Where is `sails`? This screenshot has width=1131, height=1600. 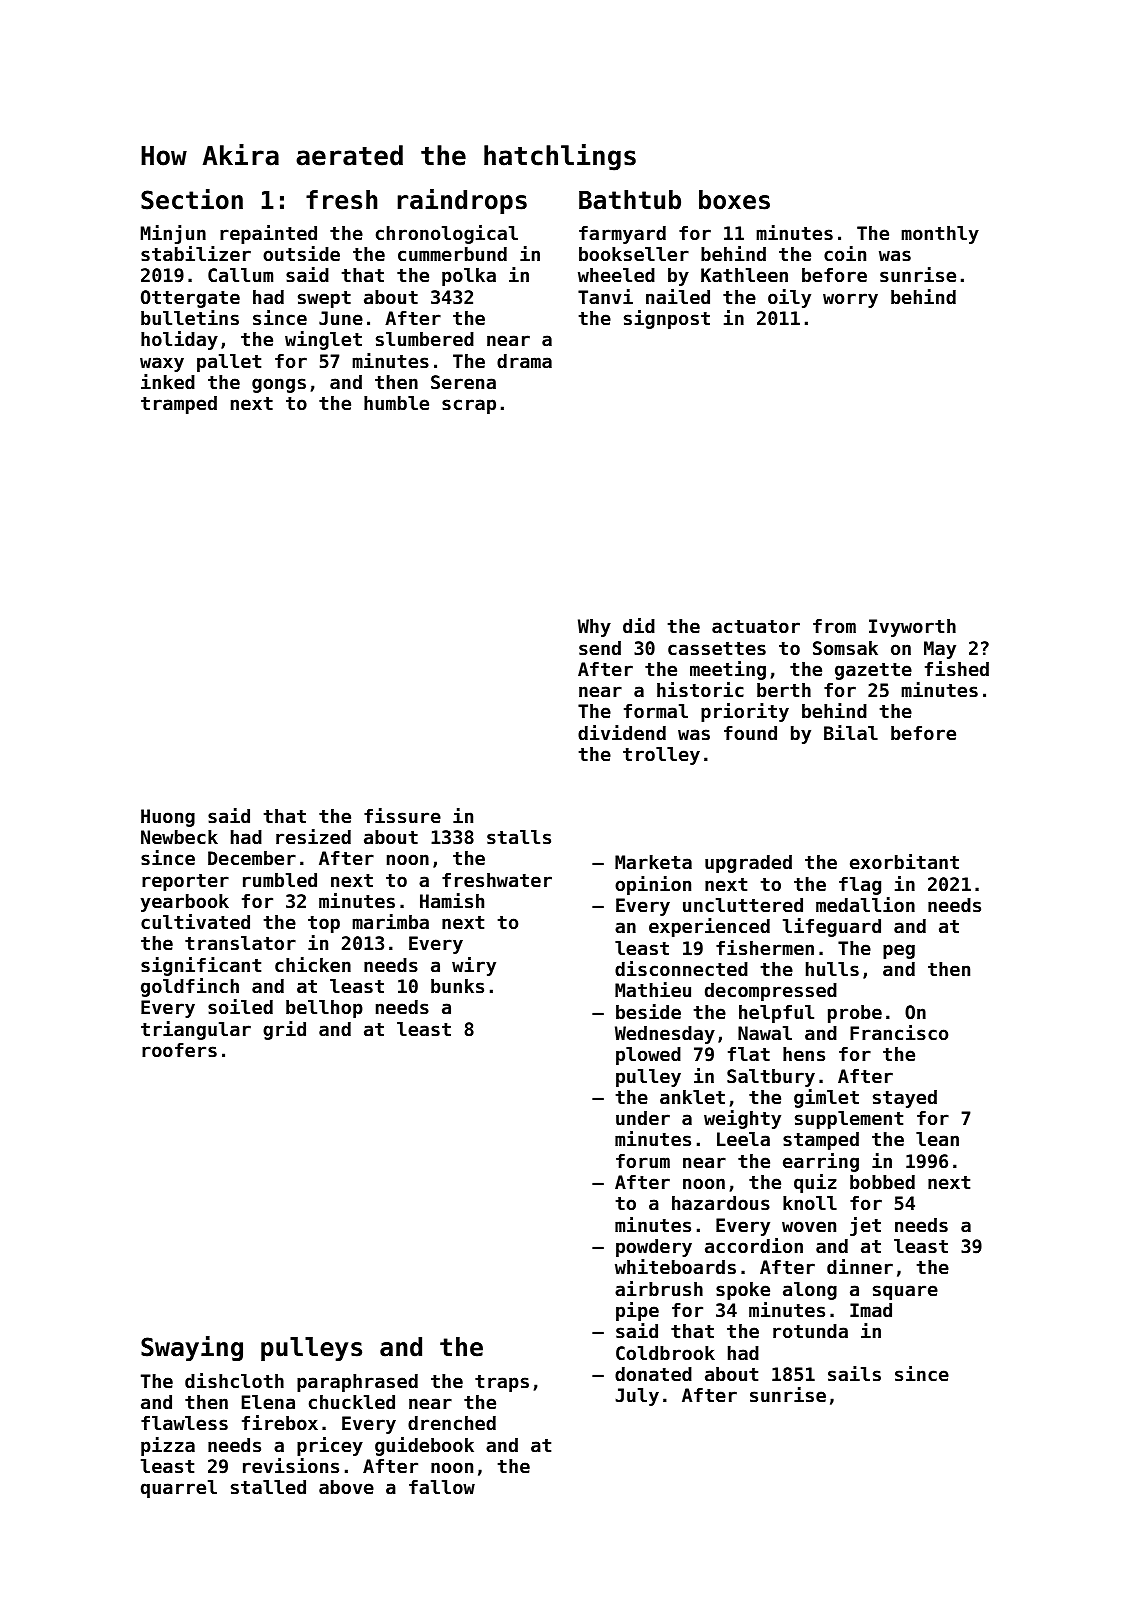 sails is located at coordinates (854, 1373).
